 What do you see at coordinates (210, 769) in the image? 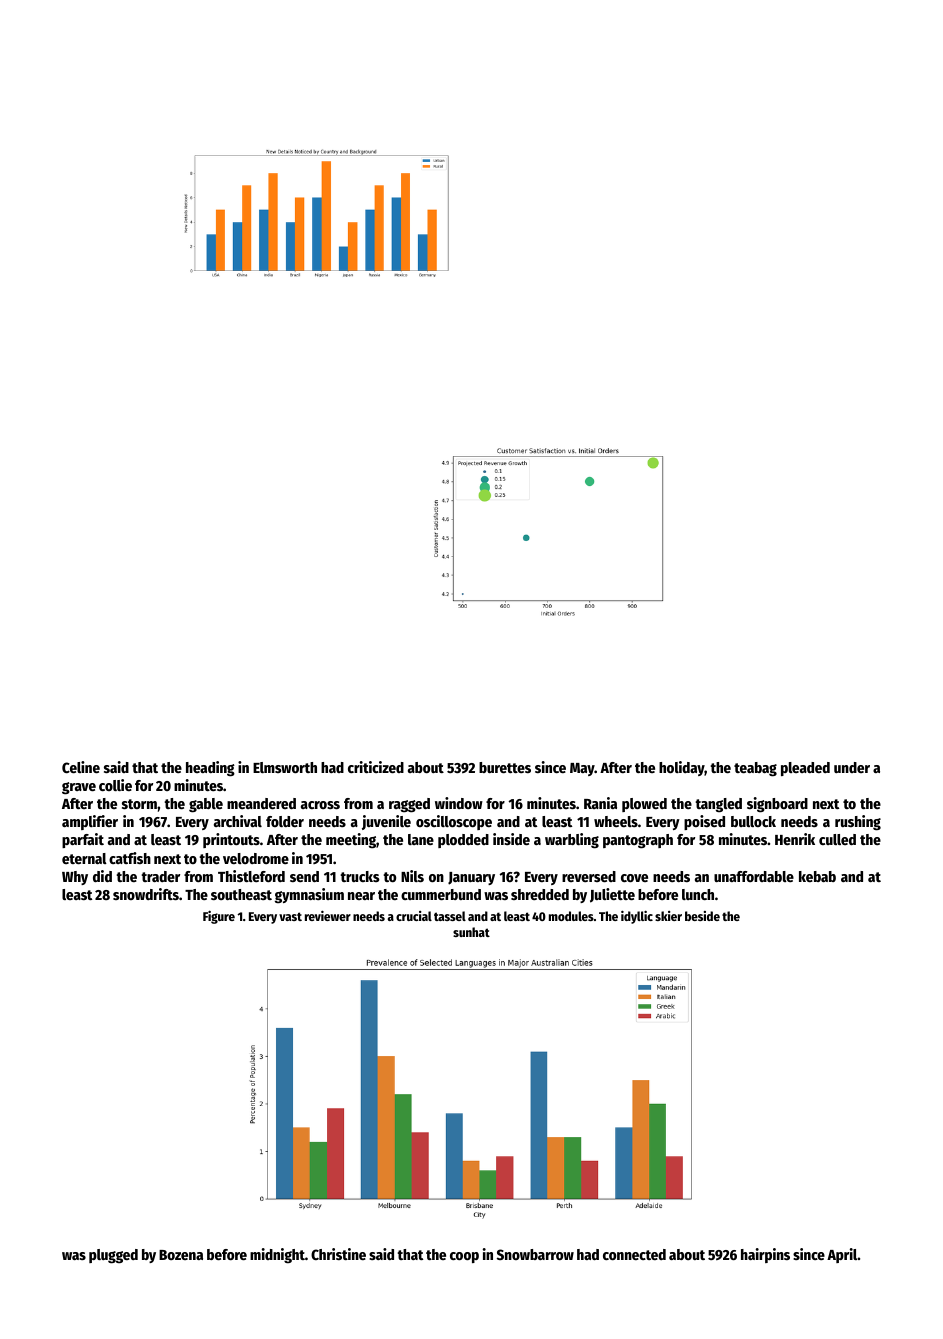
I see `heading` at bounding box center [210, 769].
